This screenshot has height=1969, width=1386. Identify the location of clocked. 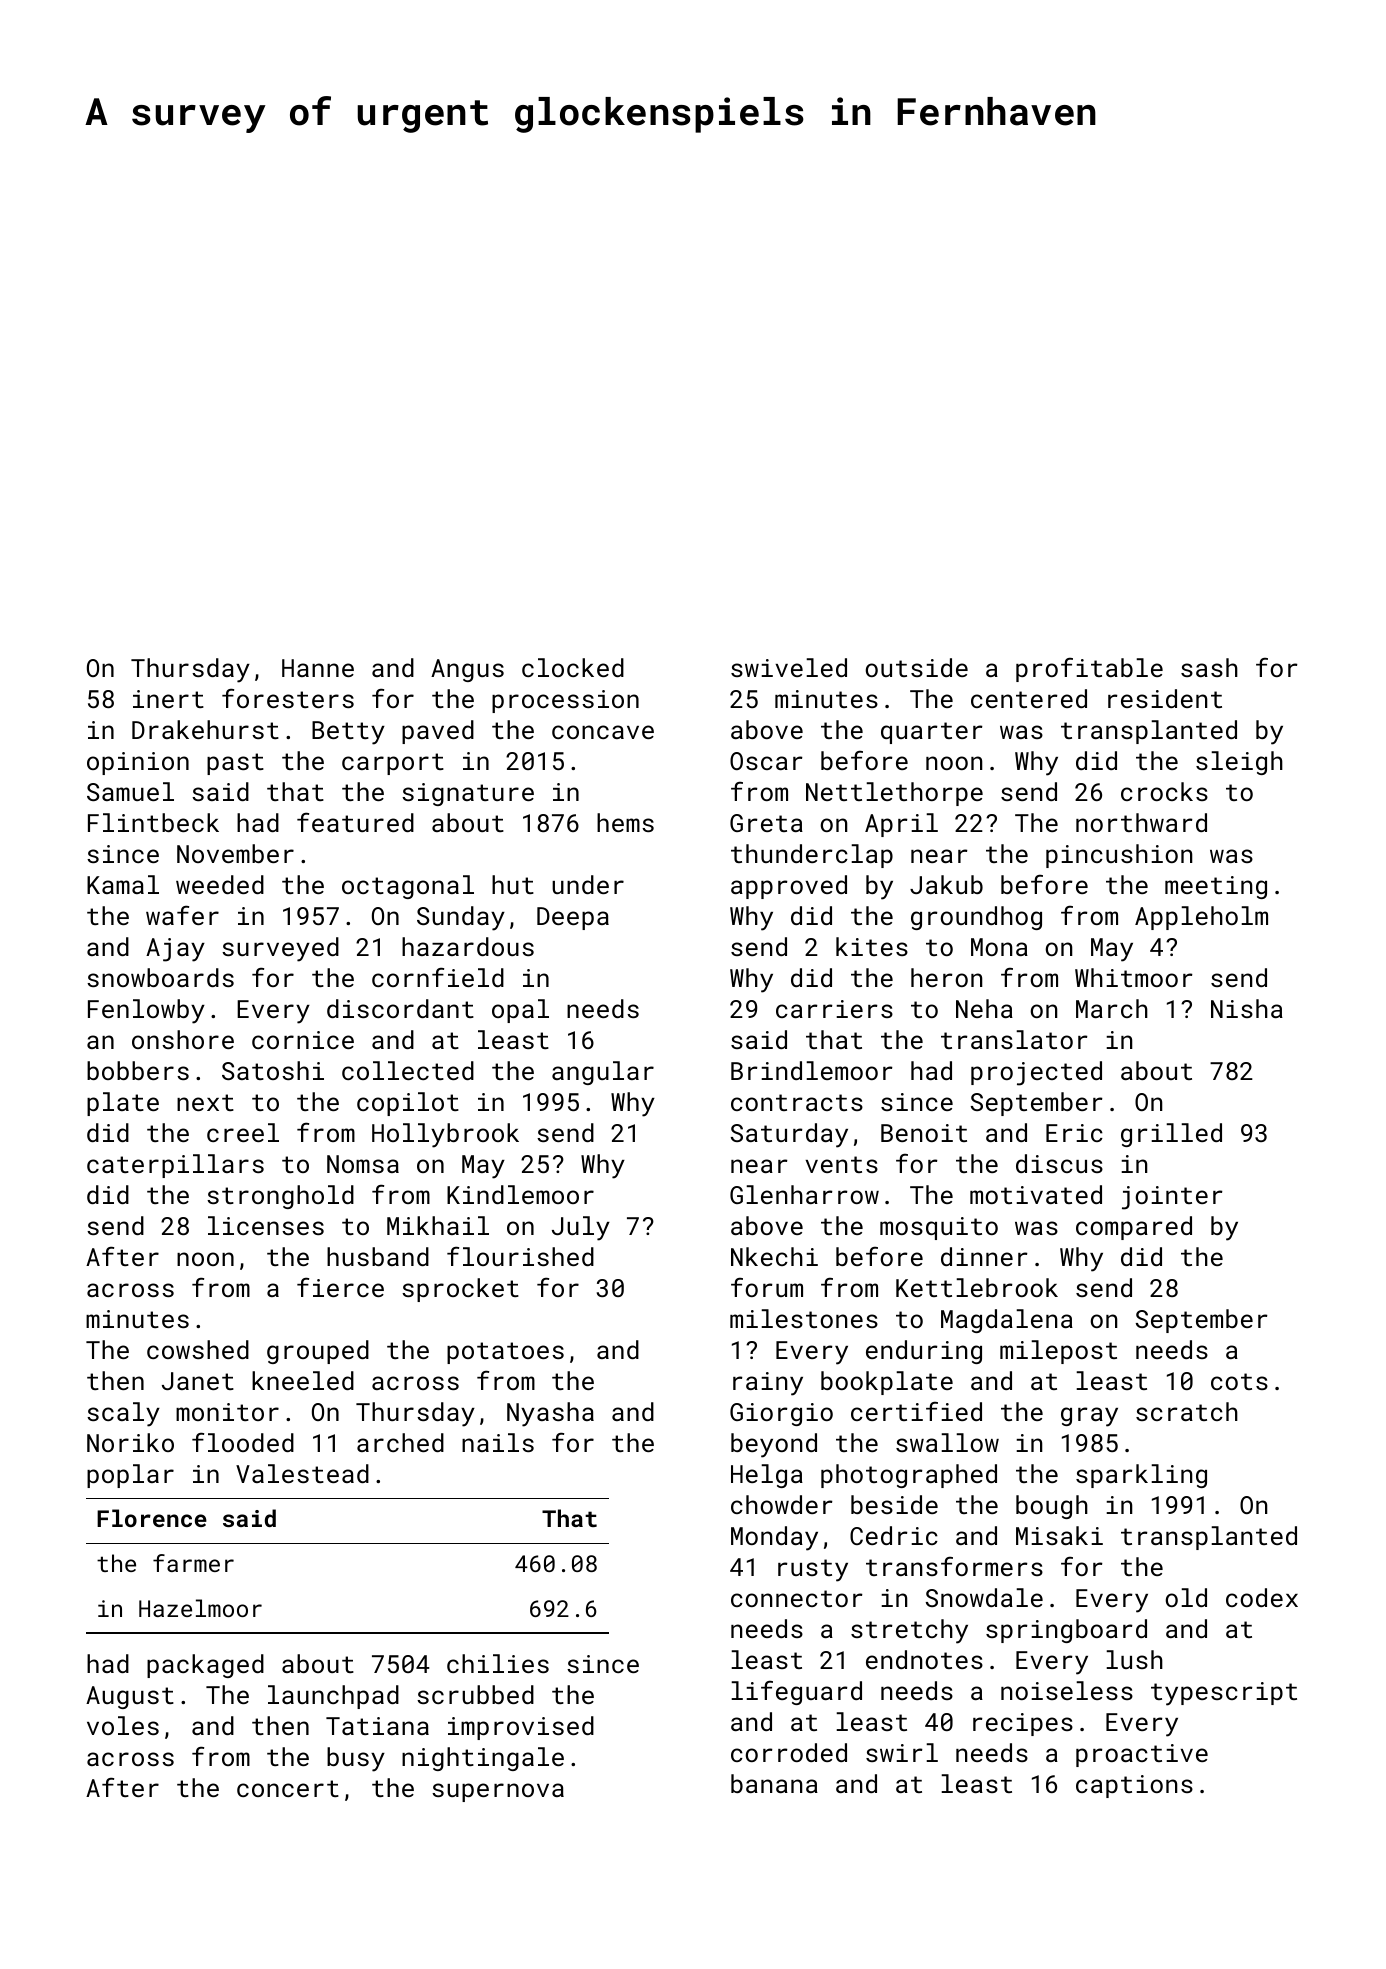
(573, 667).
